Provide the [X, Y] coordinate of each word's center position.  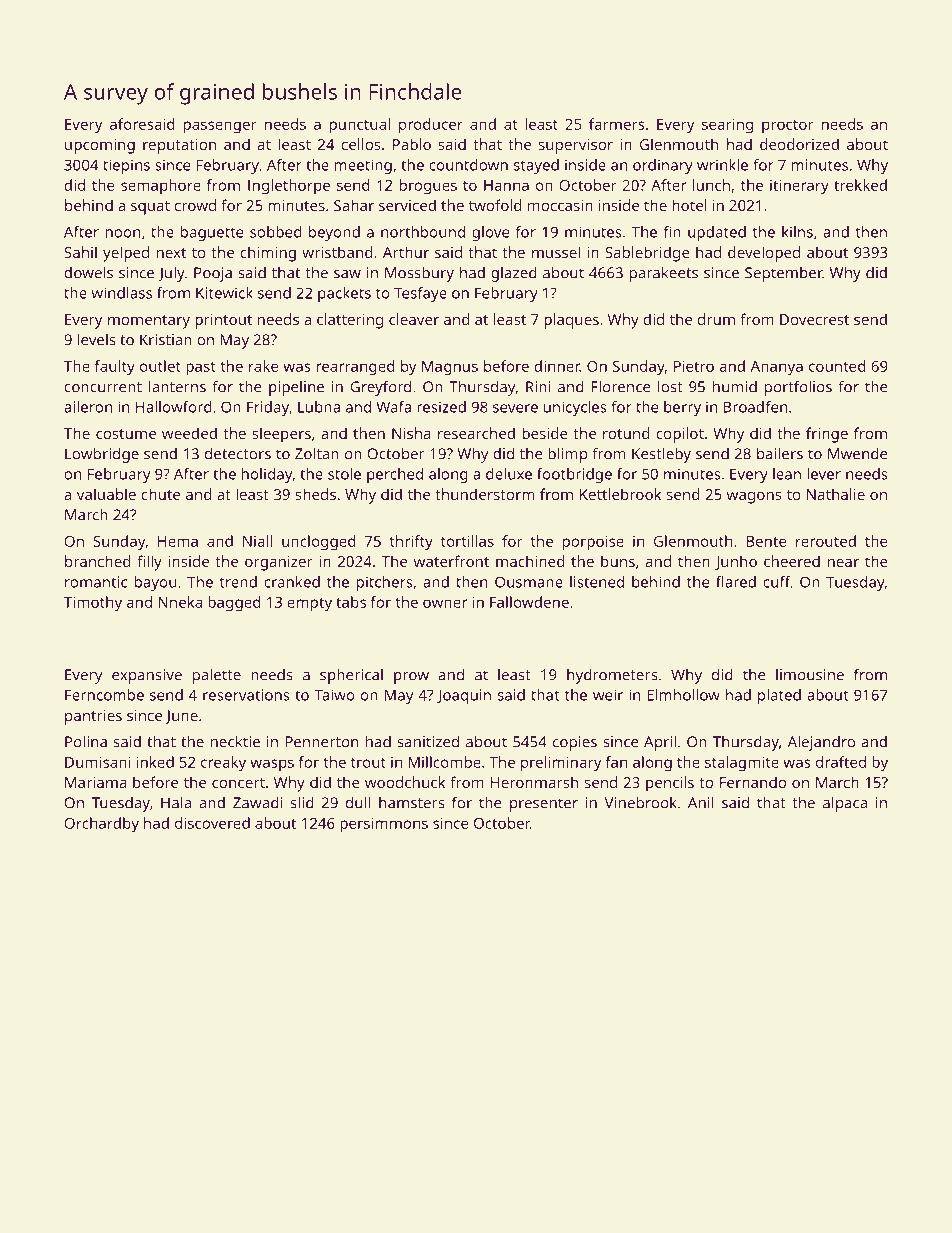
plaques [571, 321]
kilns [797, 232]
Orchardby [101, 825]
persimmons [384, 825]
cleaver [414, 319]
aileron [88, 407]
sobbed [276, 232]
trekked [860, 185]
